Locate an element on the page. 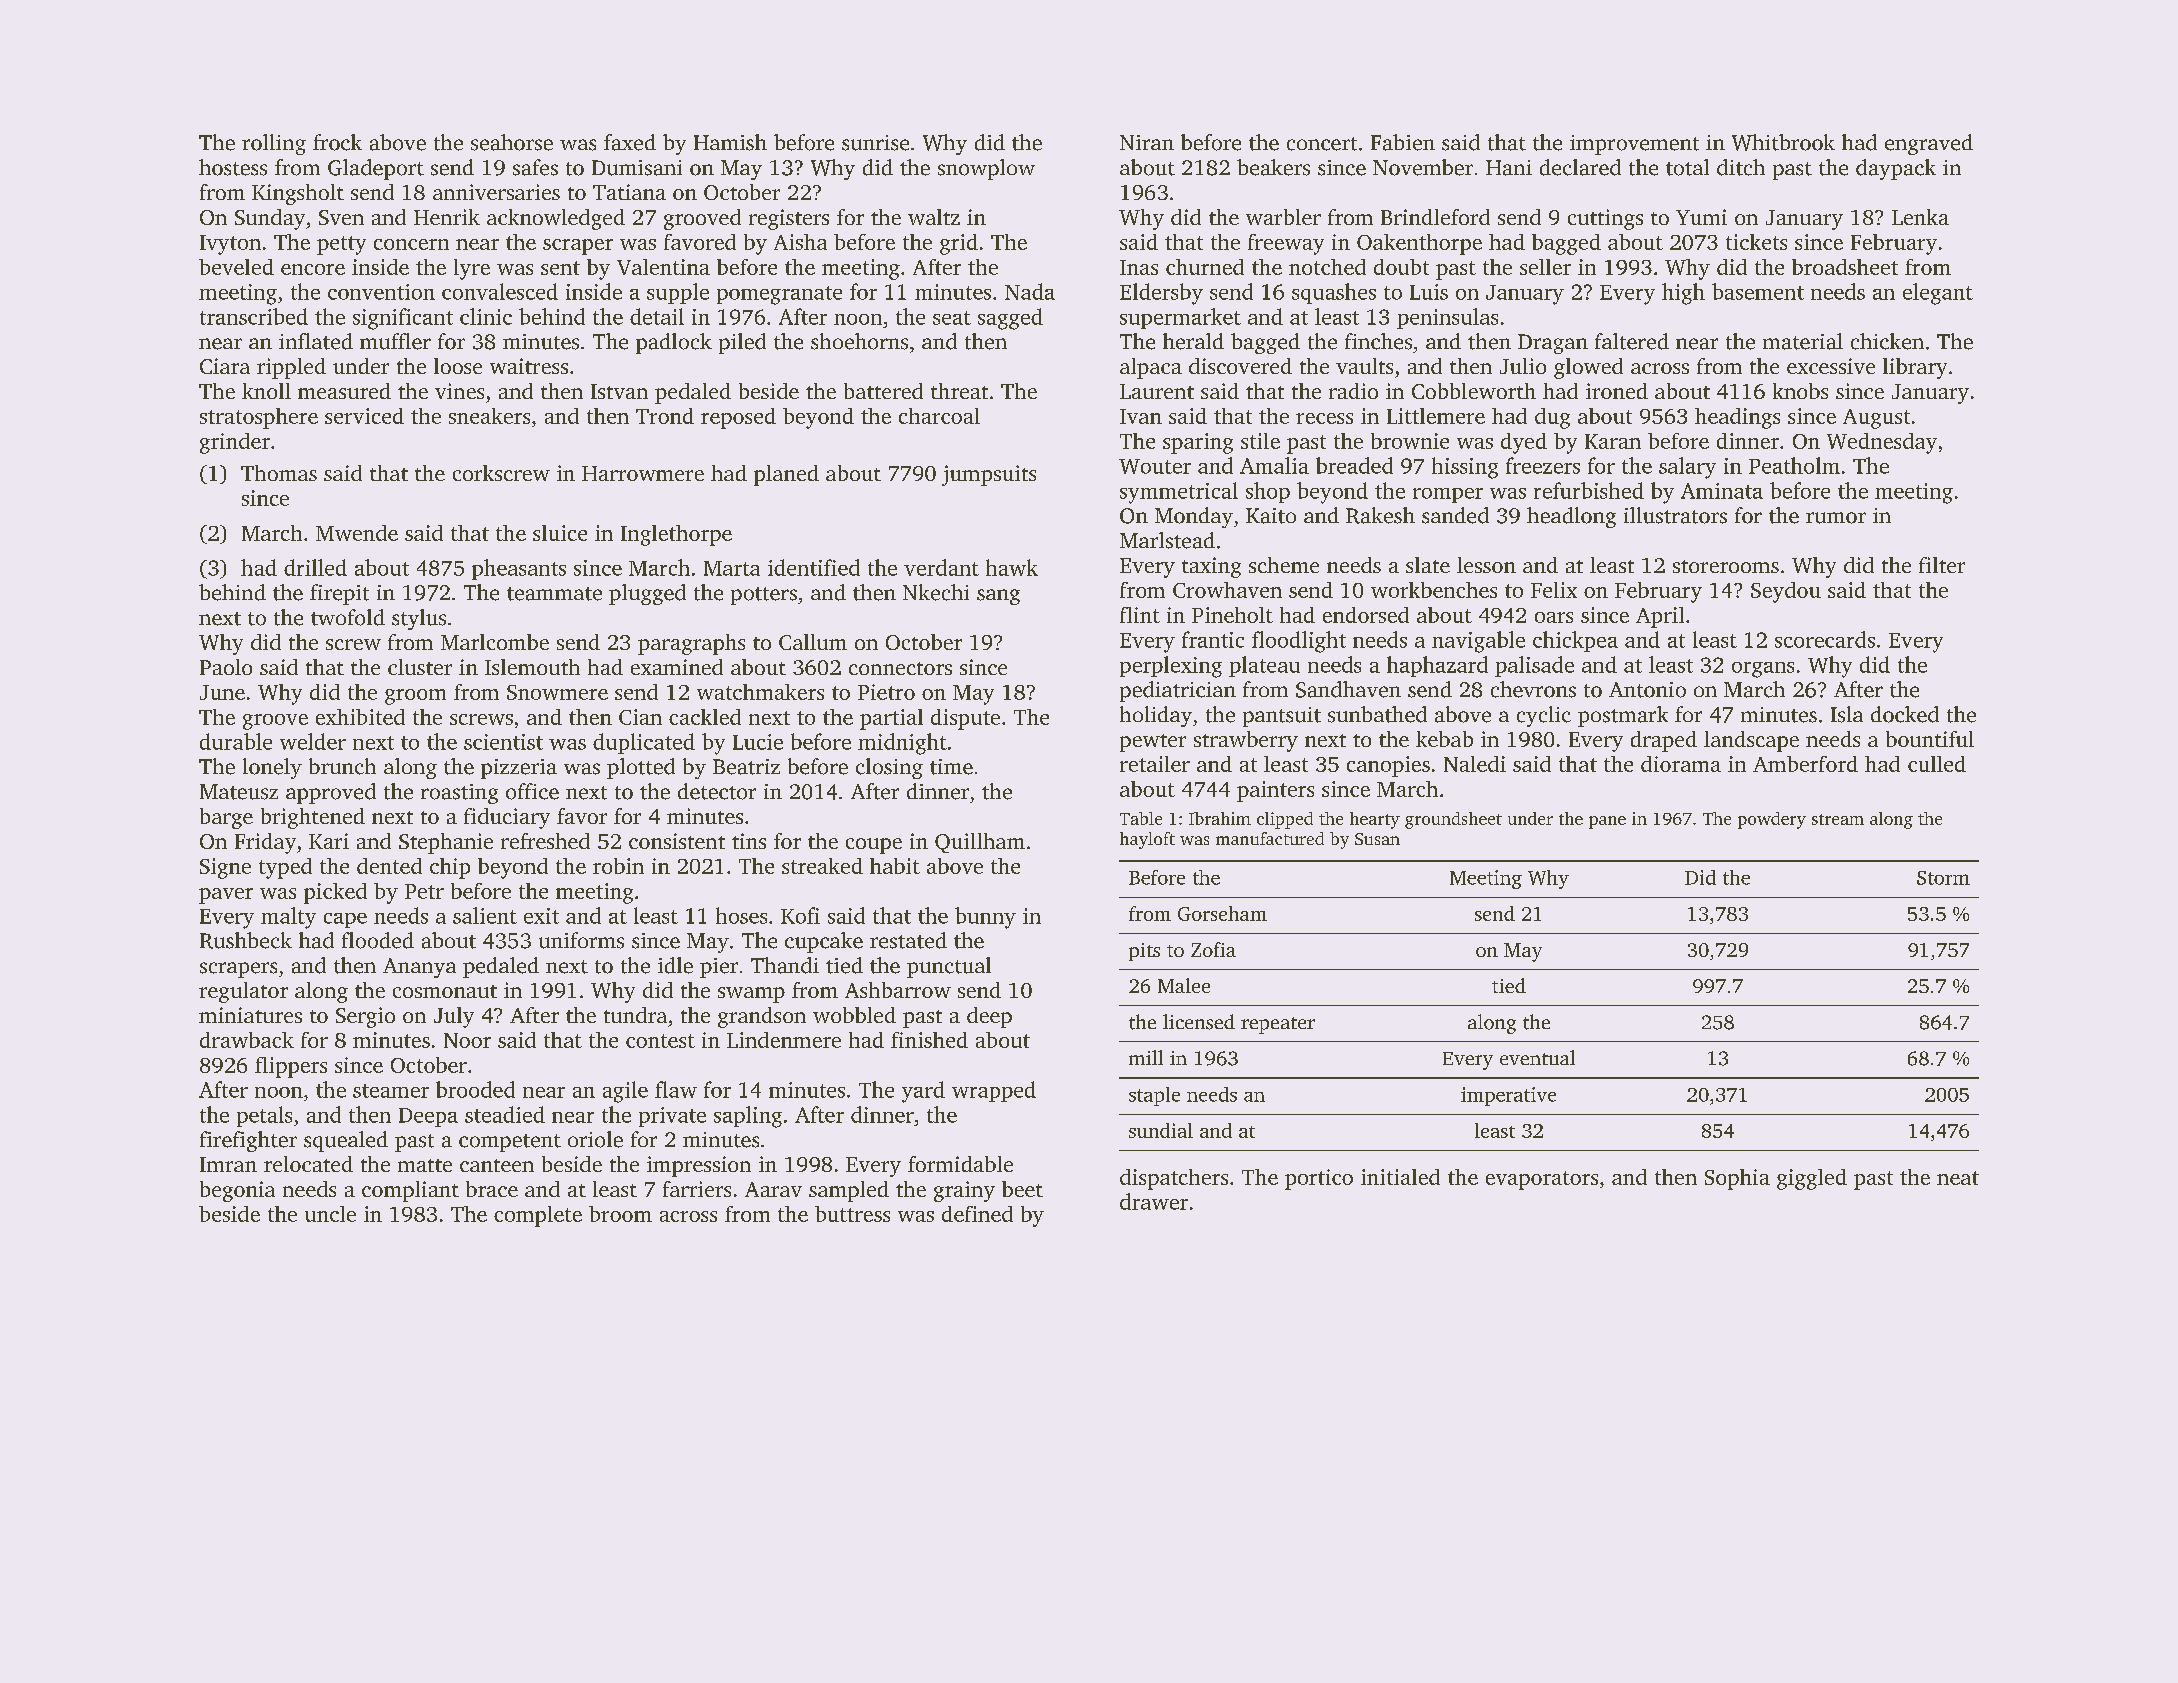 Image resolution: width=2178 pixels, height=1683 pixels. Niran is located at coordinates (1147, 142).
